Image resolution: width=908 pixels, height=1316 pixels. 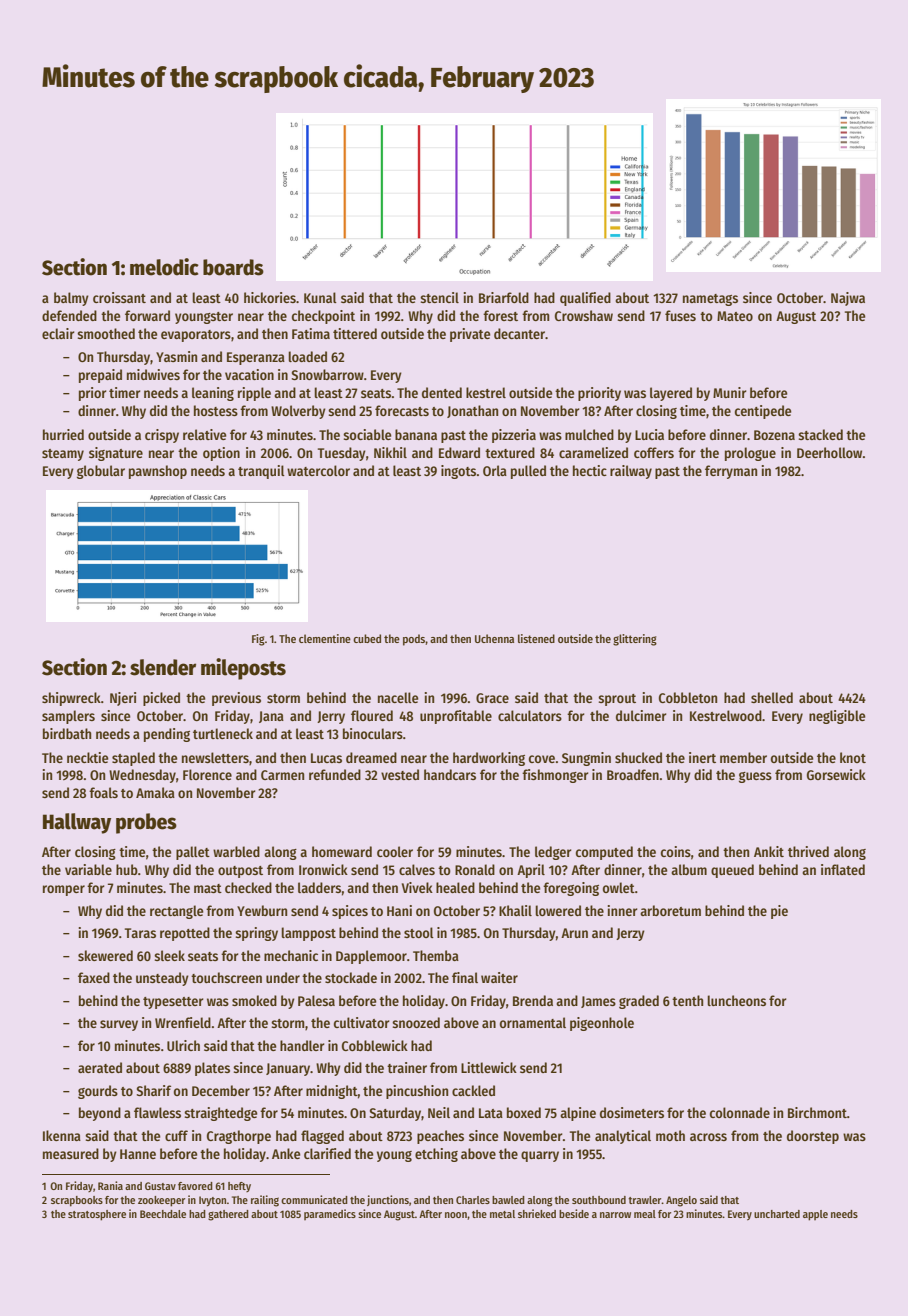 I want to click on southbound, so click(x=599, y=1200).
